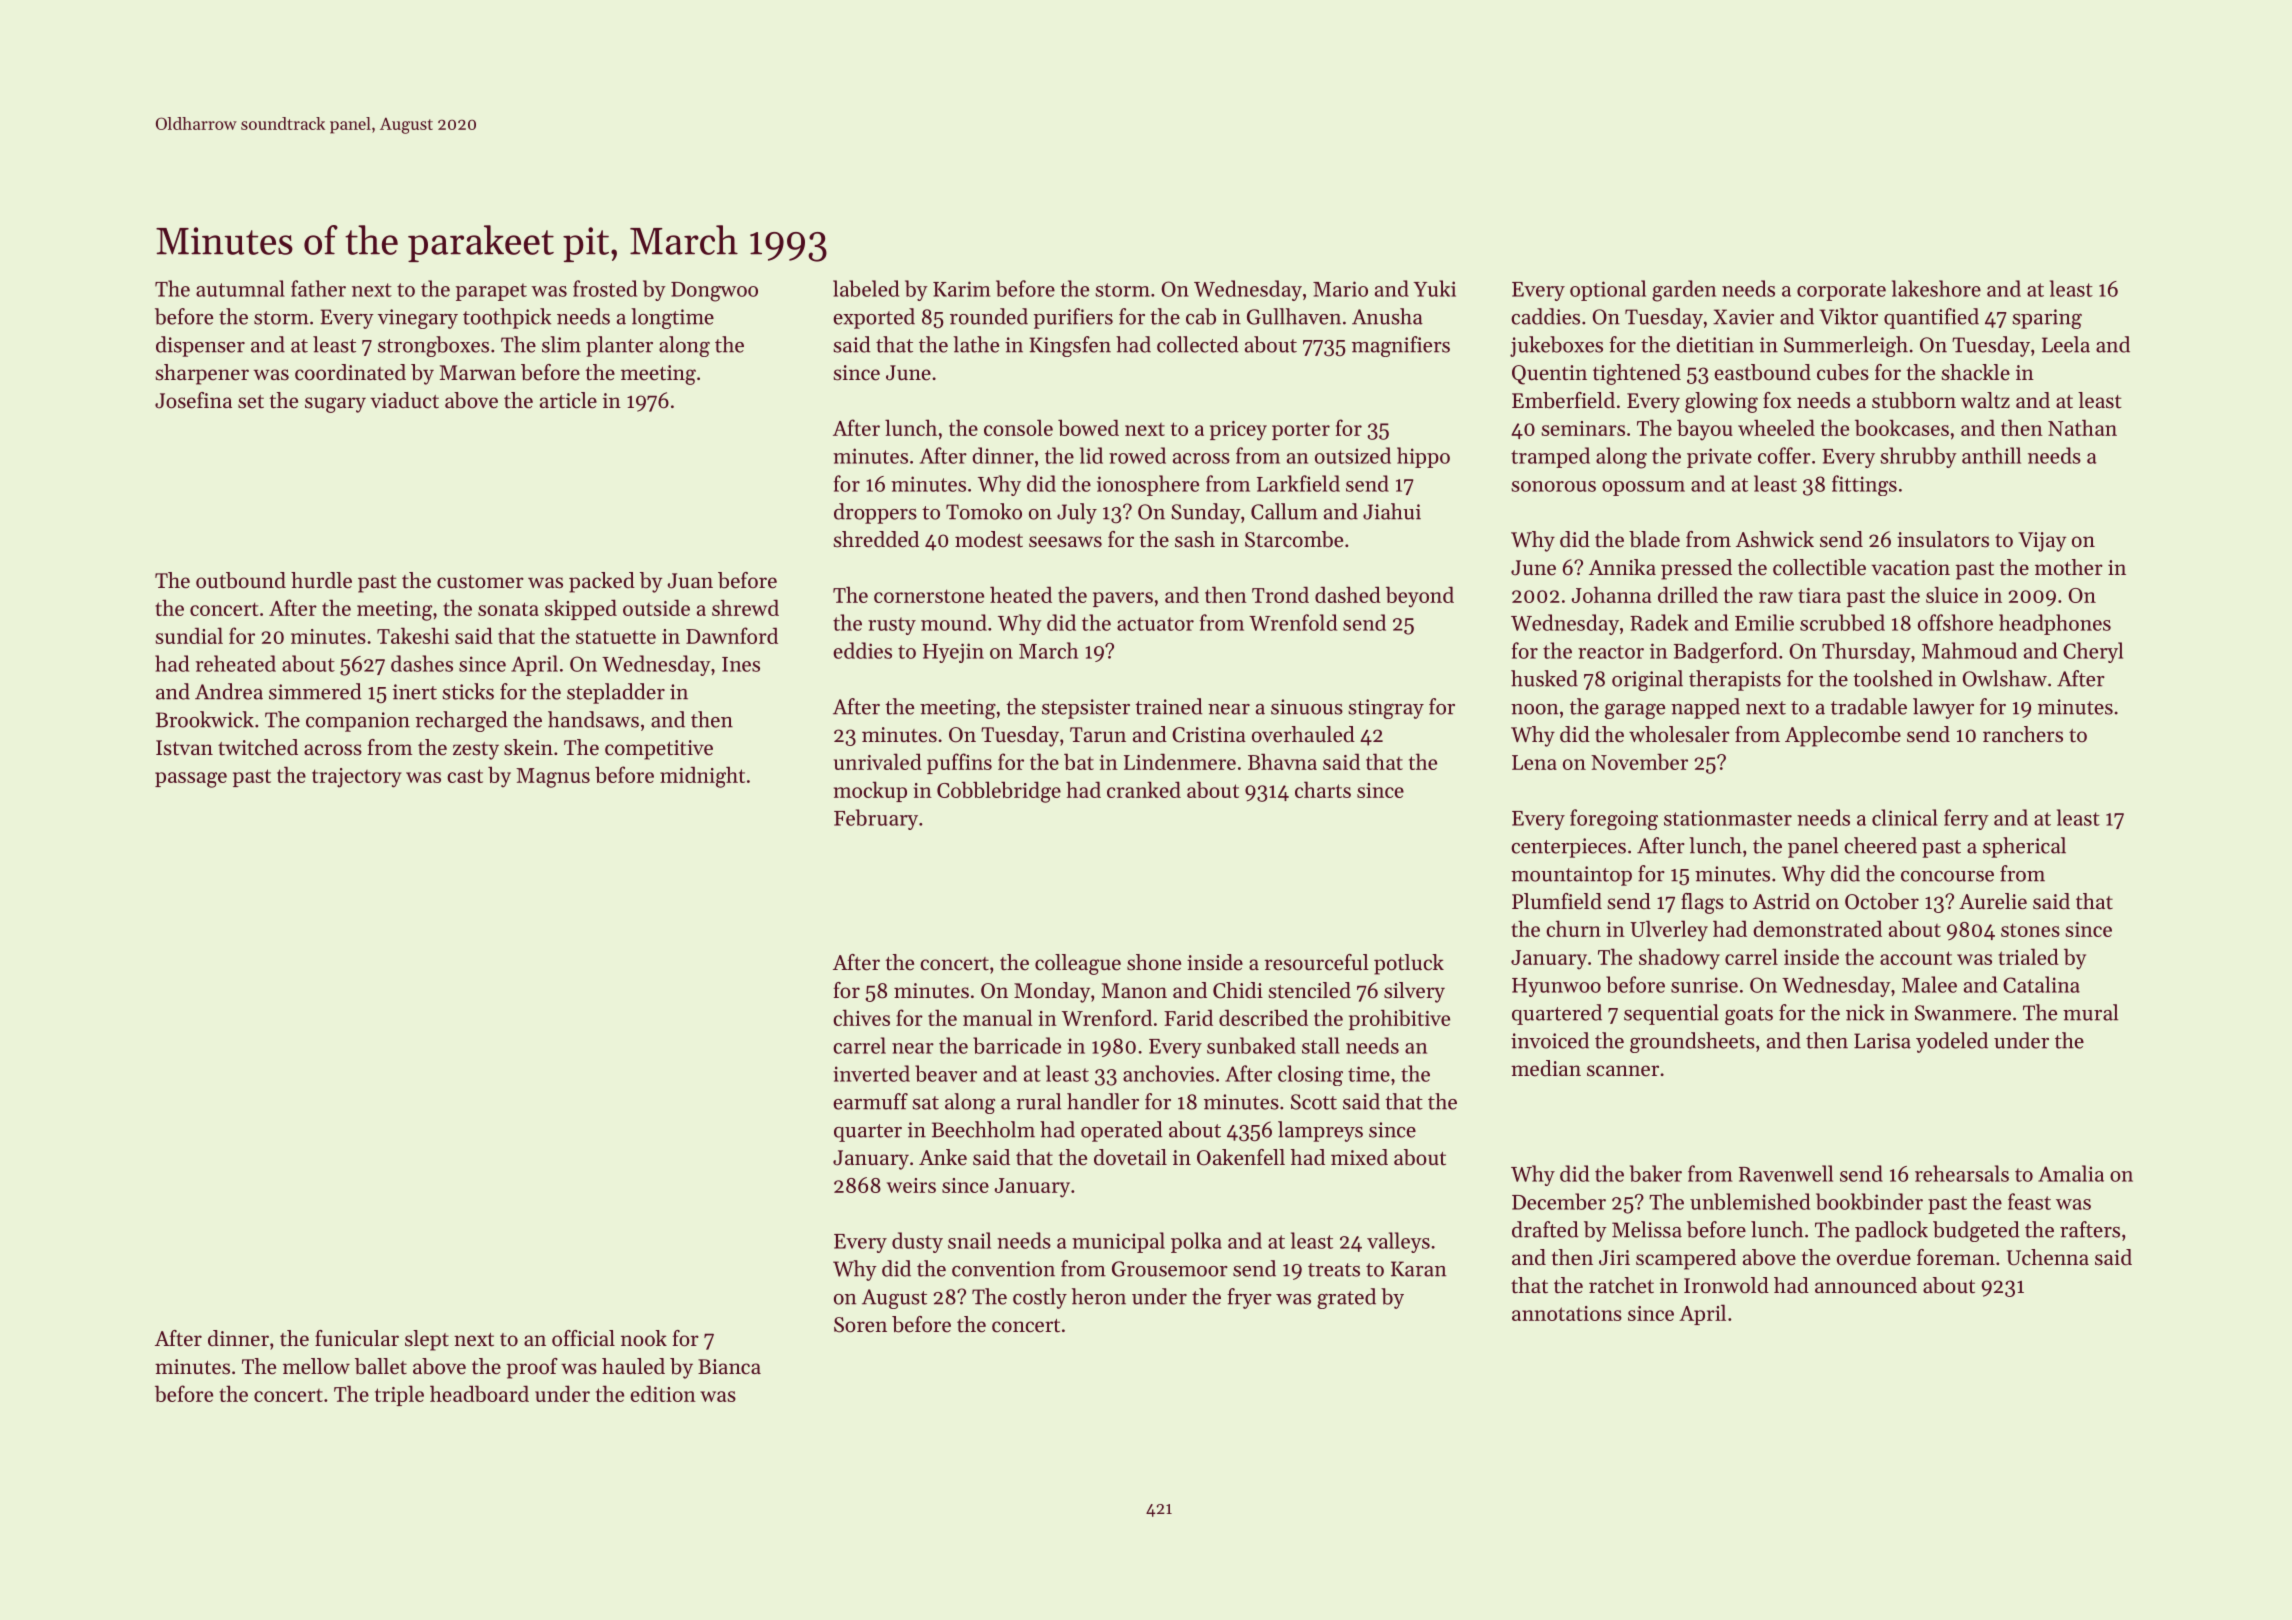  What do you see at coordinates (2030, 930) in the screenshot?
I see `stones` at bounding box center [2030, 930].
